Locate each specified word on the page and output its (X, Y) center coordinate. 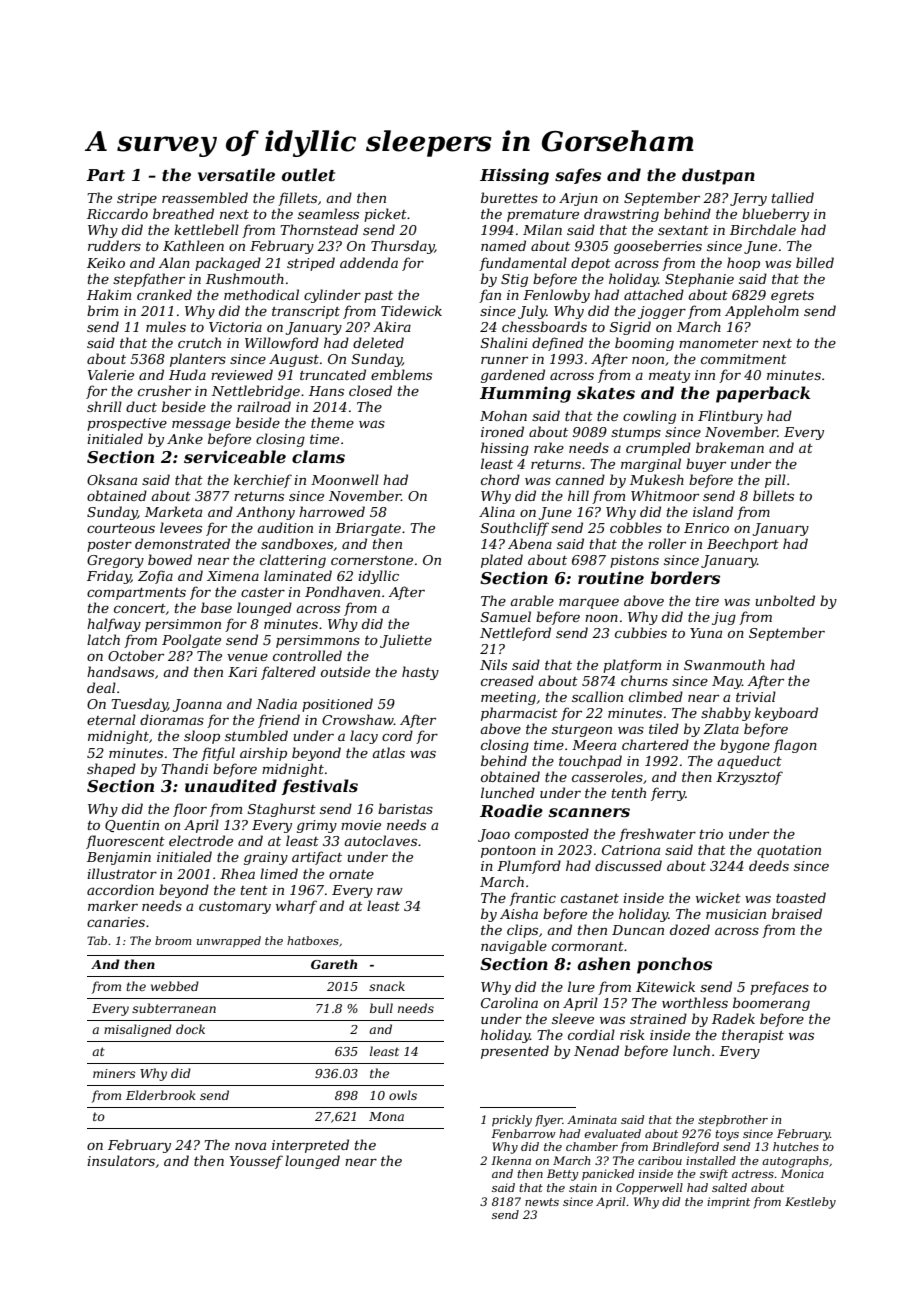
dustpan (718, 176)
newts (542, 1202)
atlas (388, 752)
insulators (121, 1160)
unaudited (231, 785)
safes (578, 176)
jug (724, 618)
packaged (228, 264)
